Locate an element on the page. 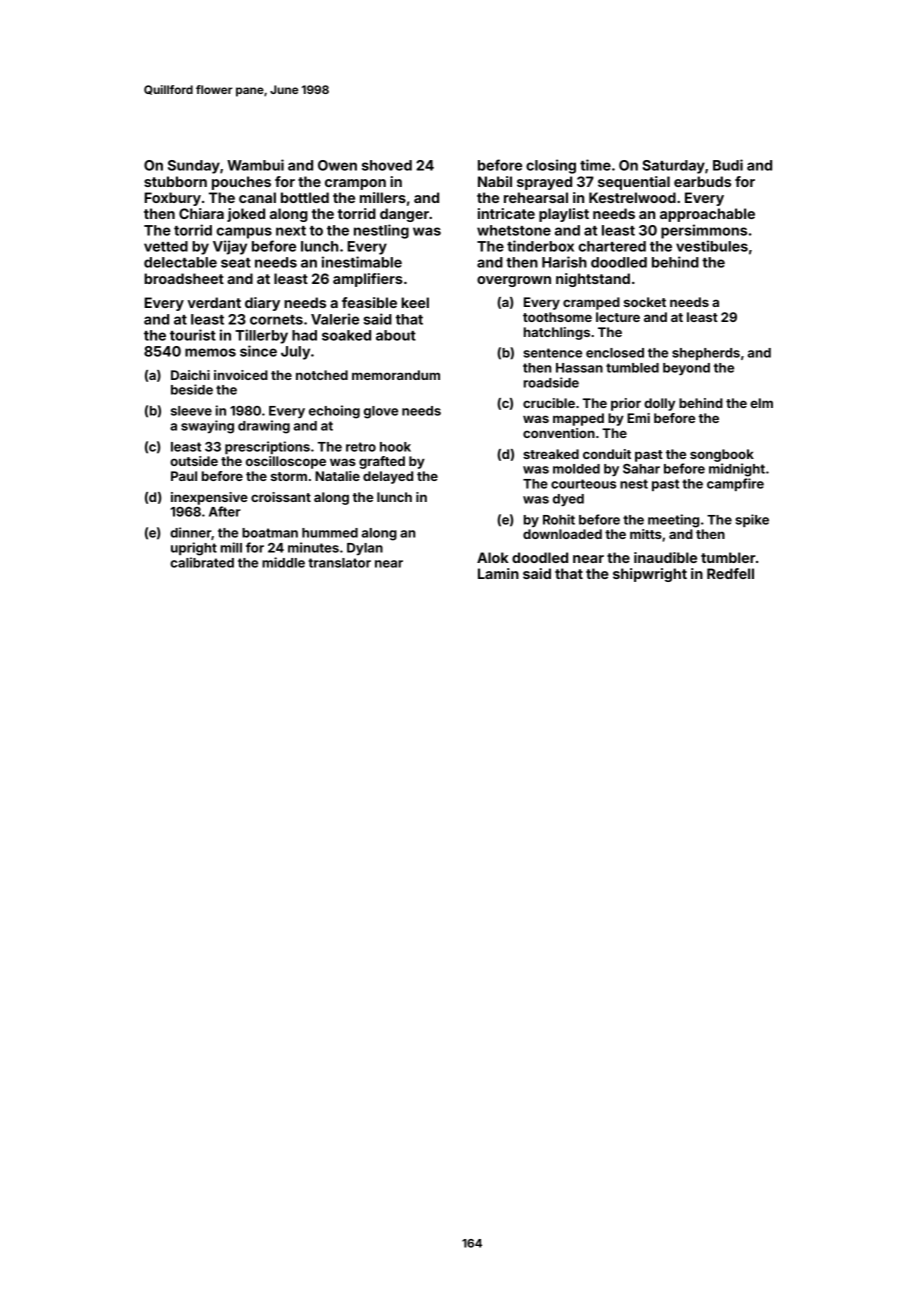 The image size is (924, 1311). molded is located at coordinates (576, 469).
